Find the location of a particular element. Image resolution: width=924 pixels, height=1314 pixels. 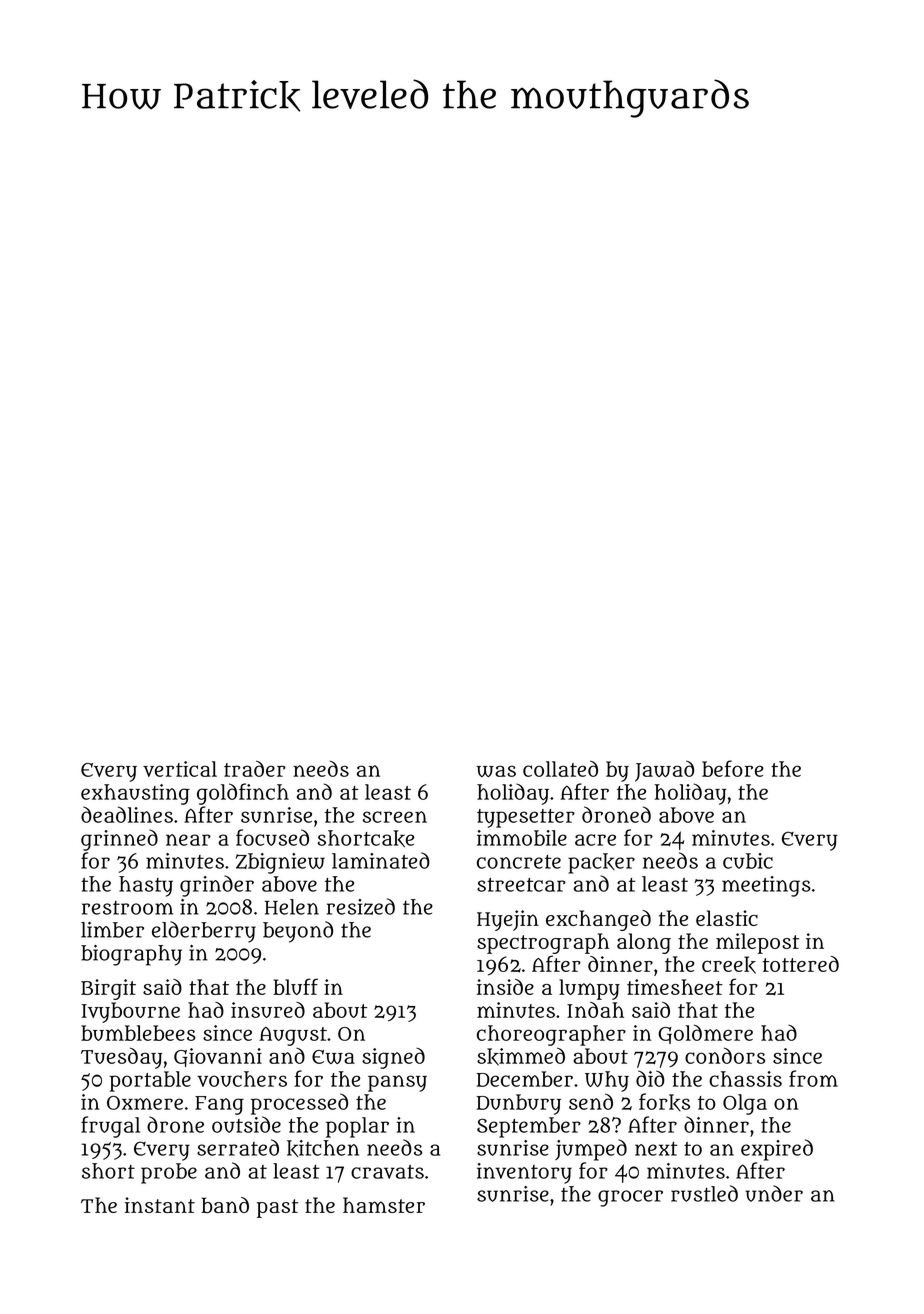

September is located at coordinates (529, 1127).
